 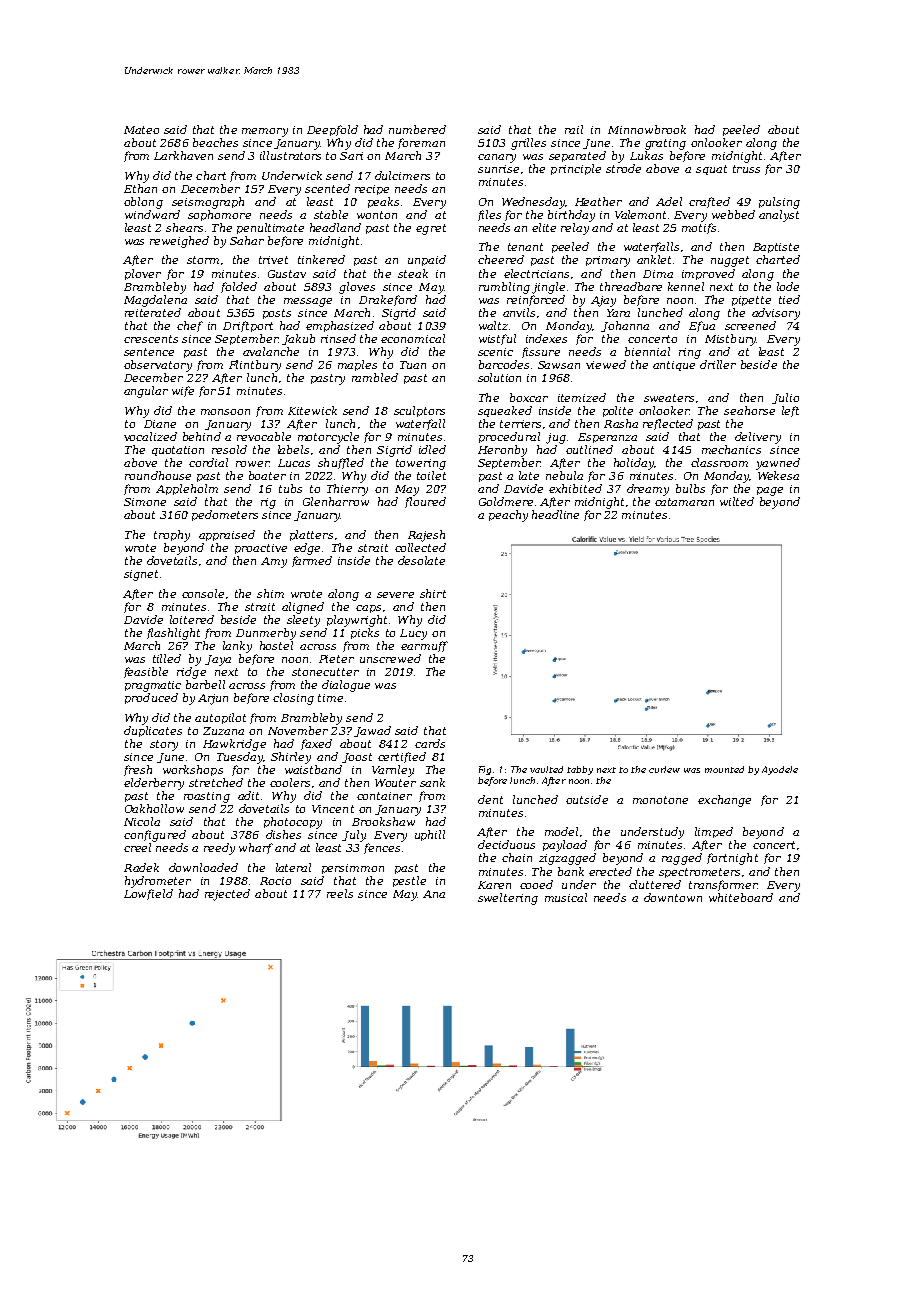 What do you see at coordinates (248, 795) in the screenshot?
I see `adit` at bounding box center [248, 795].
